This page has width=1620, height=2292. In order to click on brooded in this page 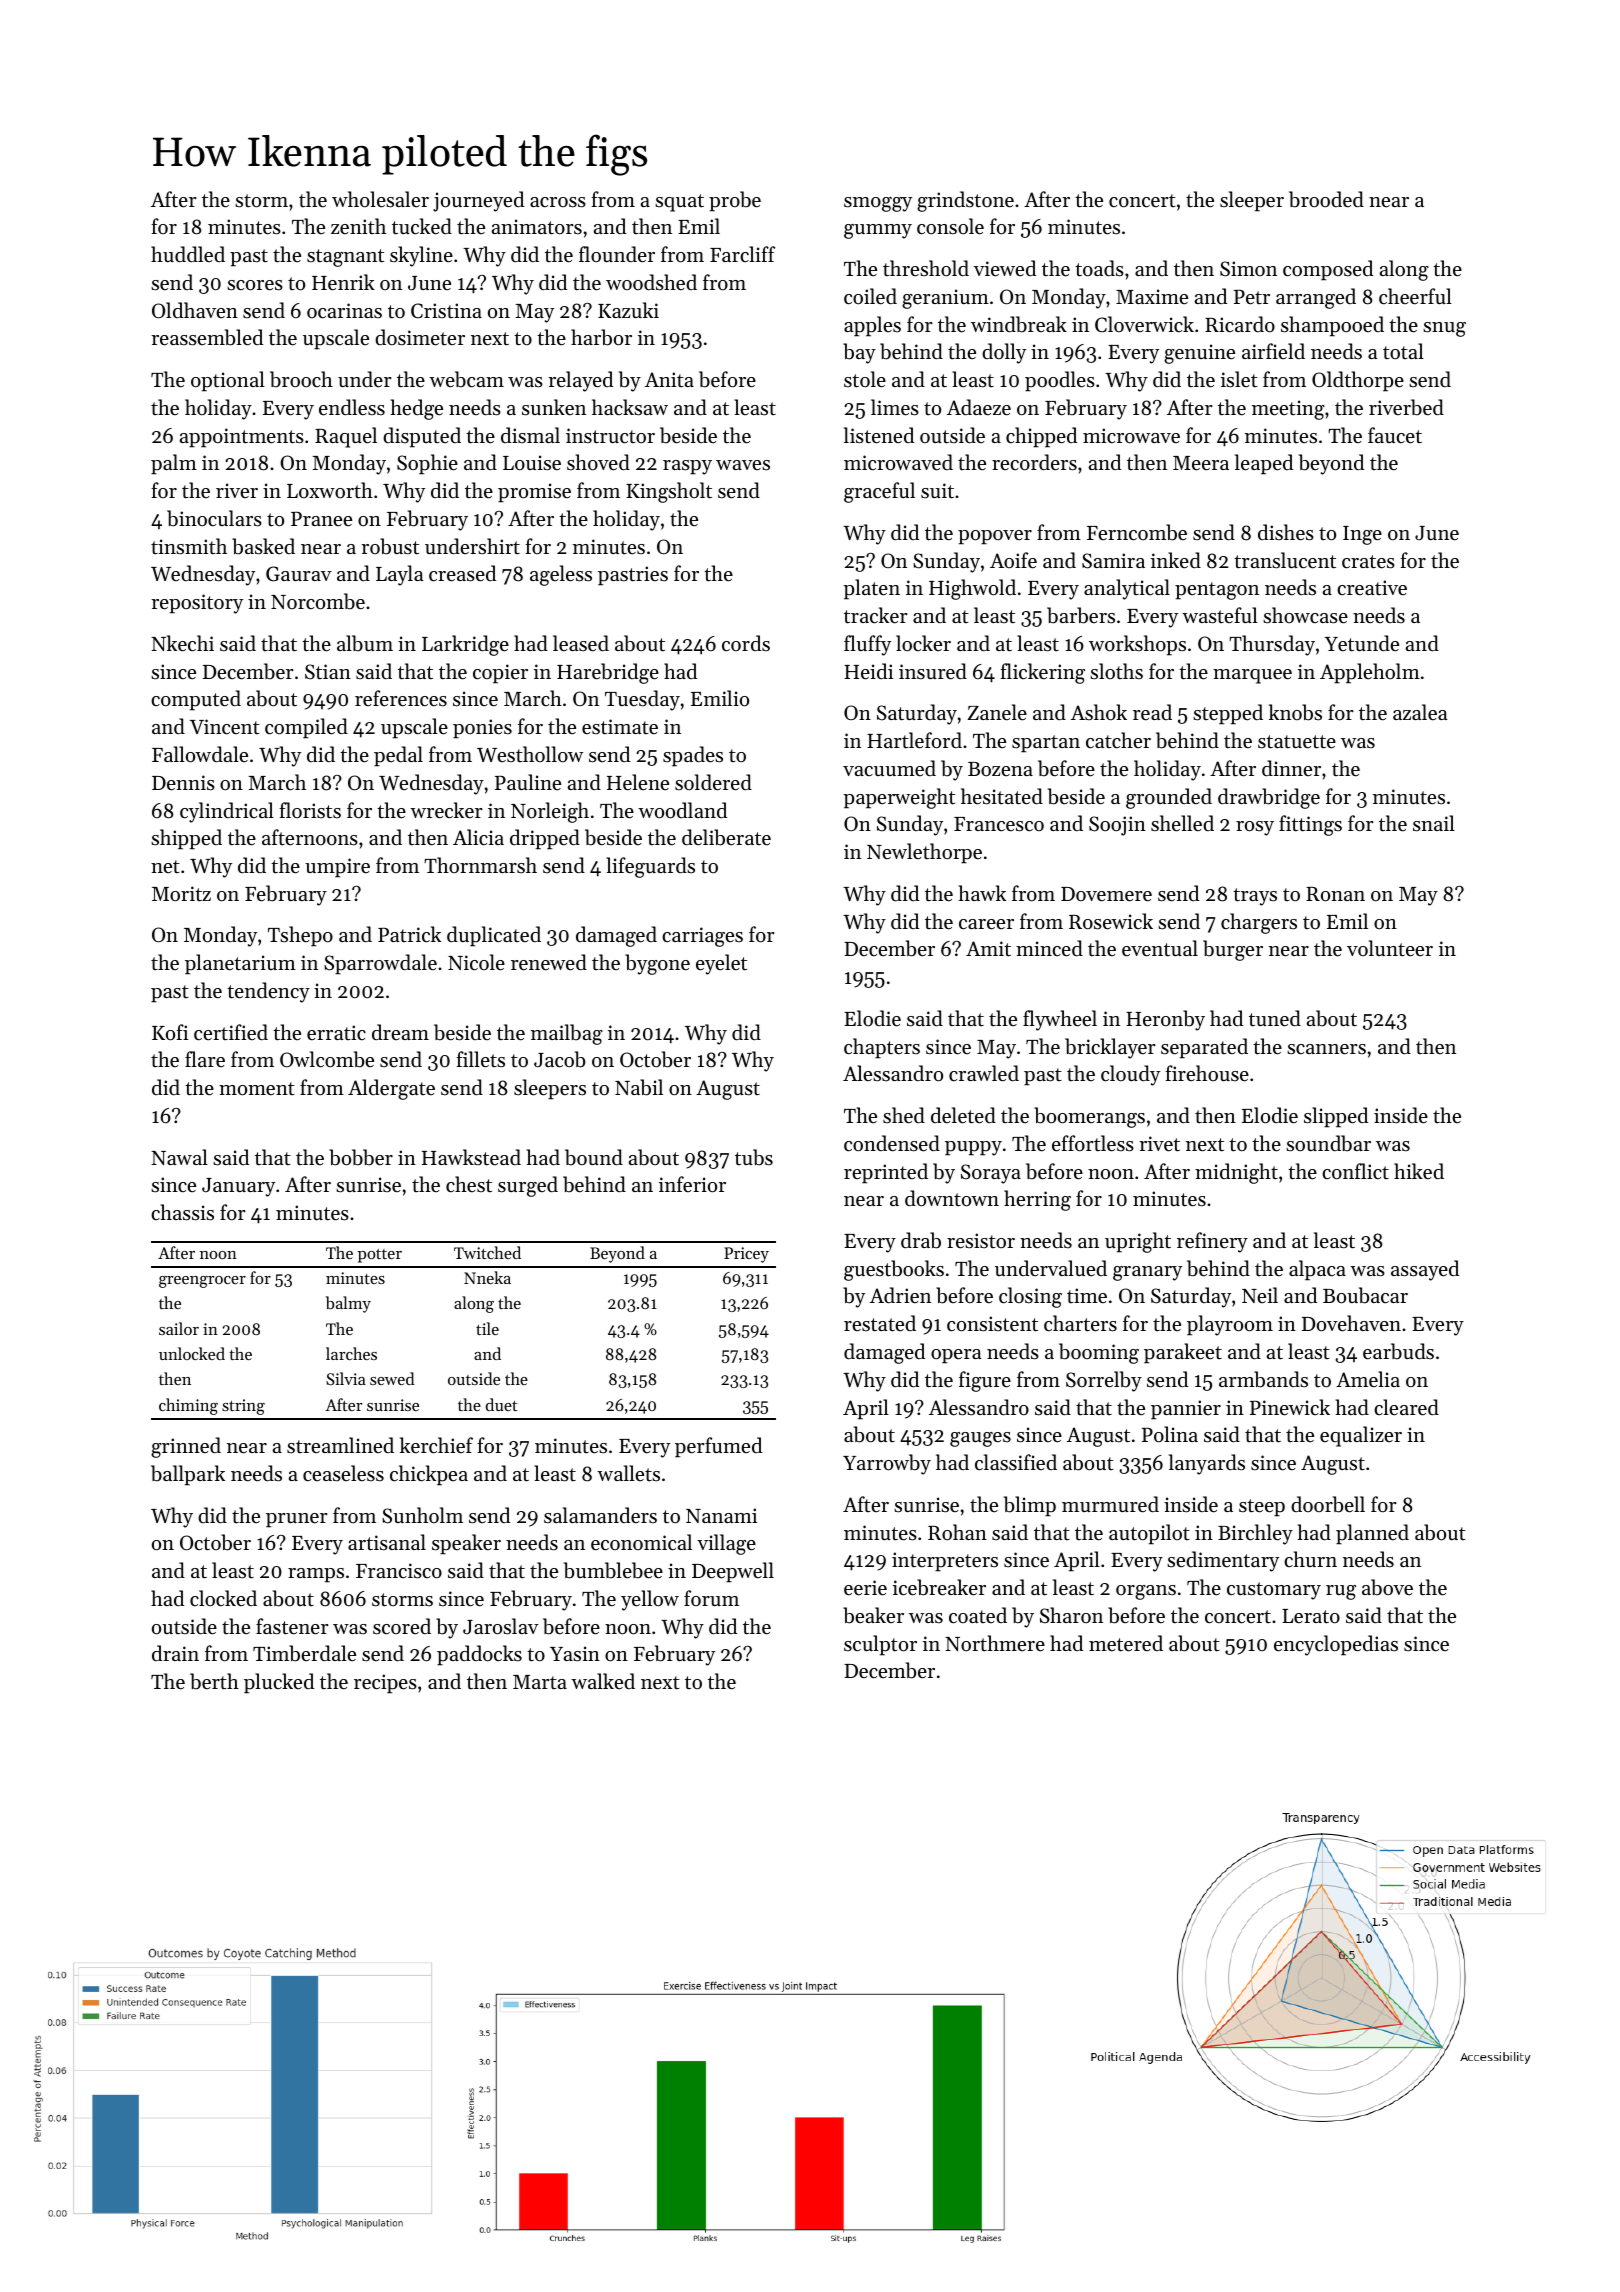, I will do `click(1326, 199)`.
